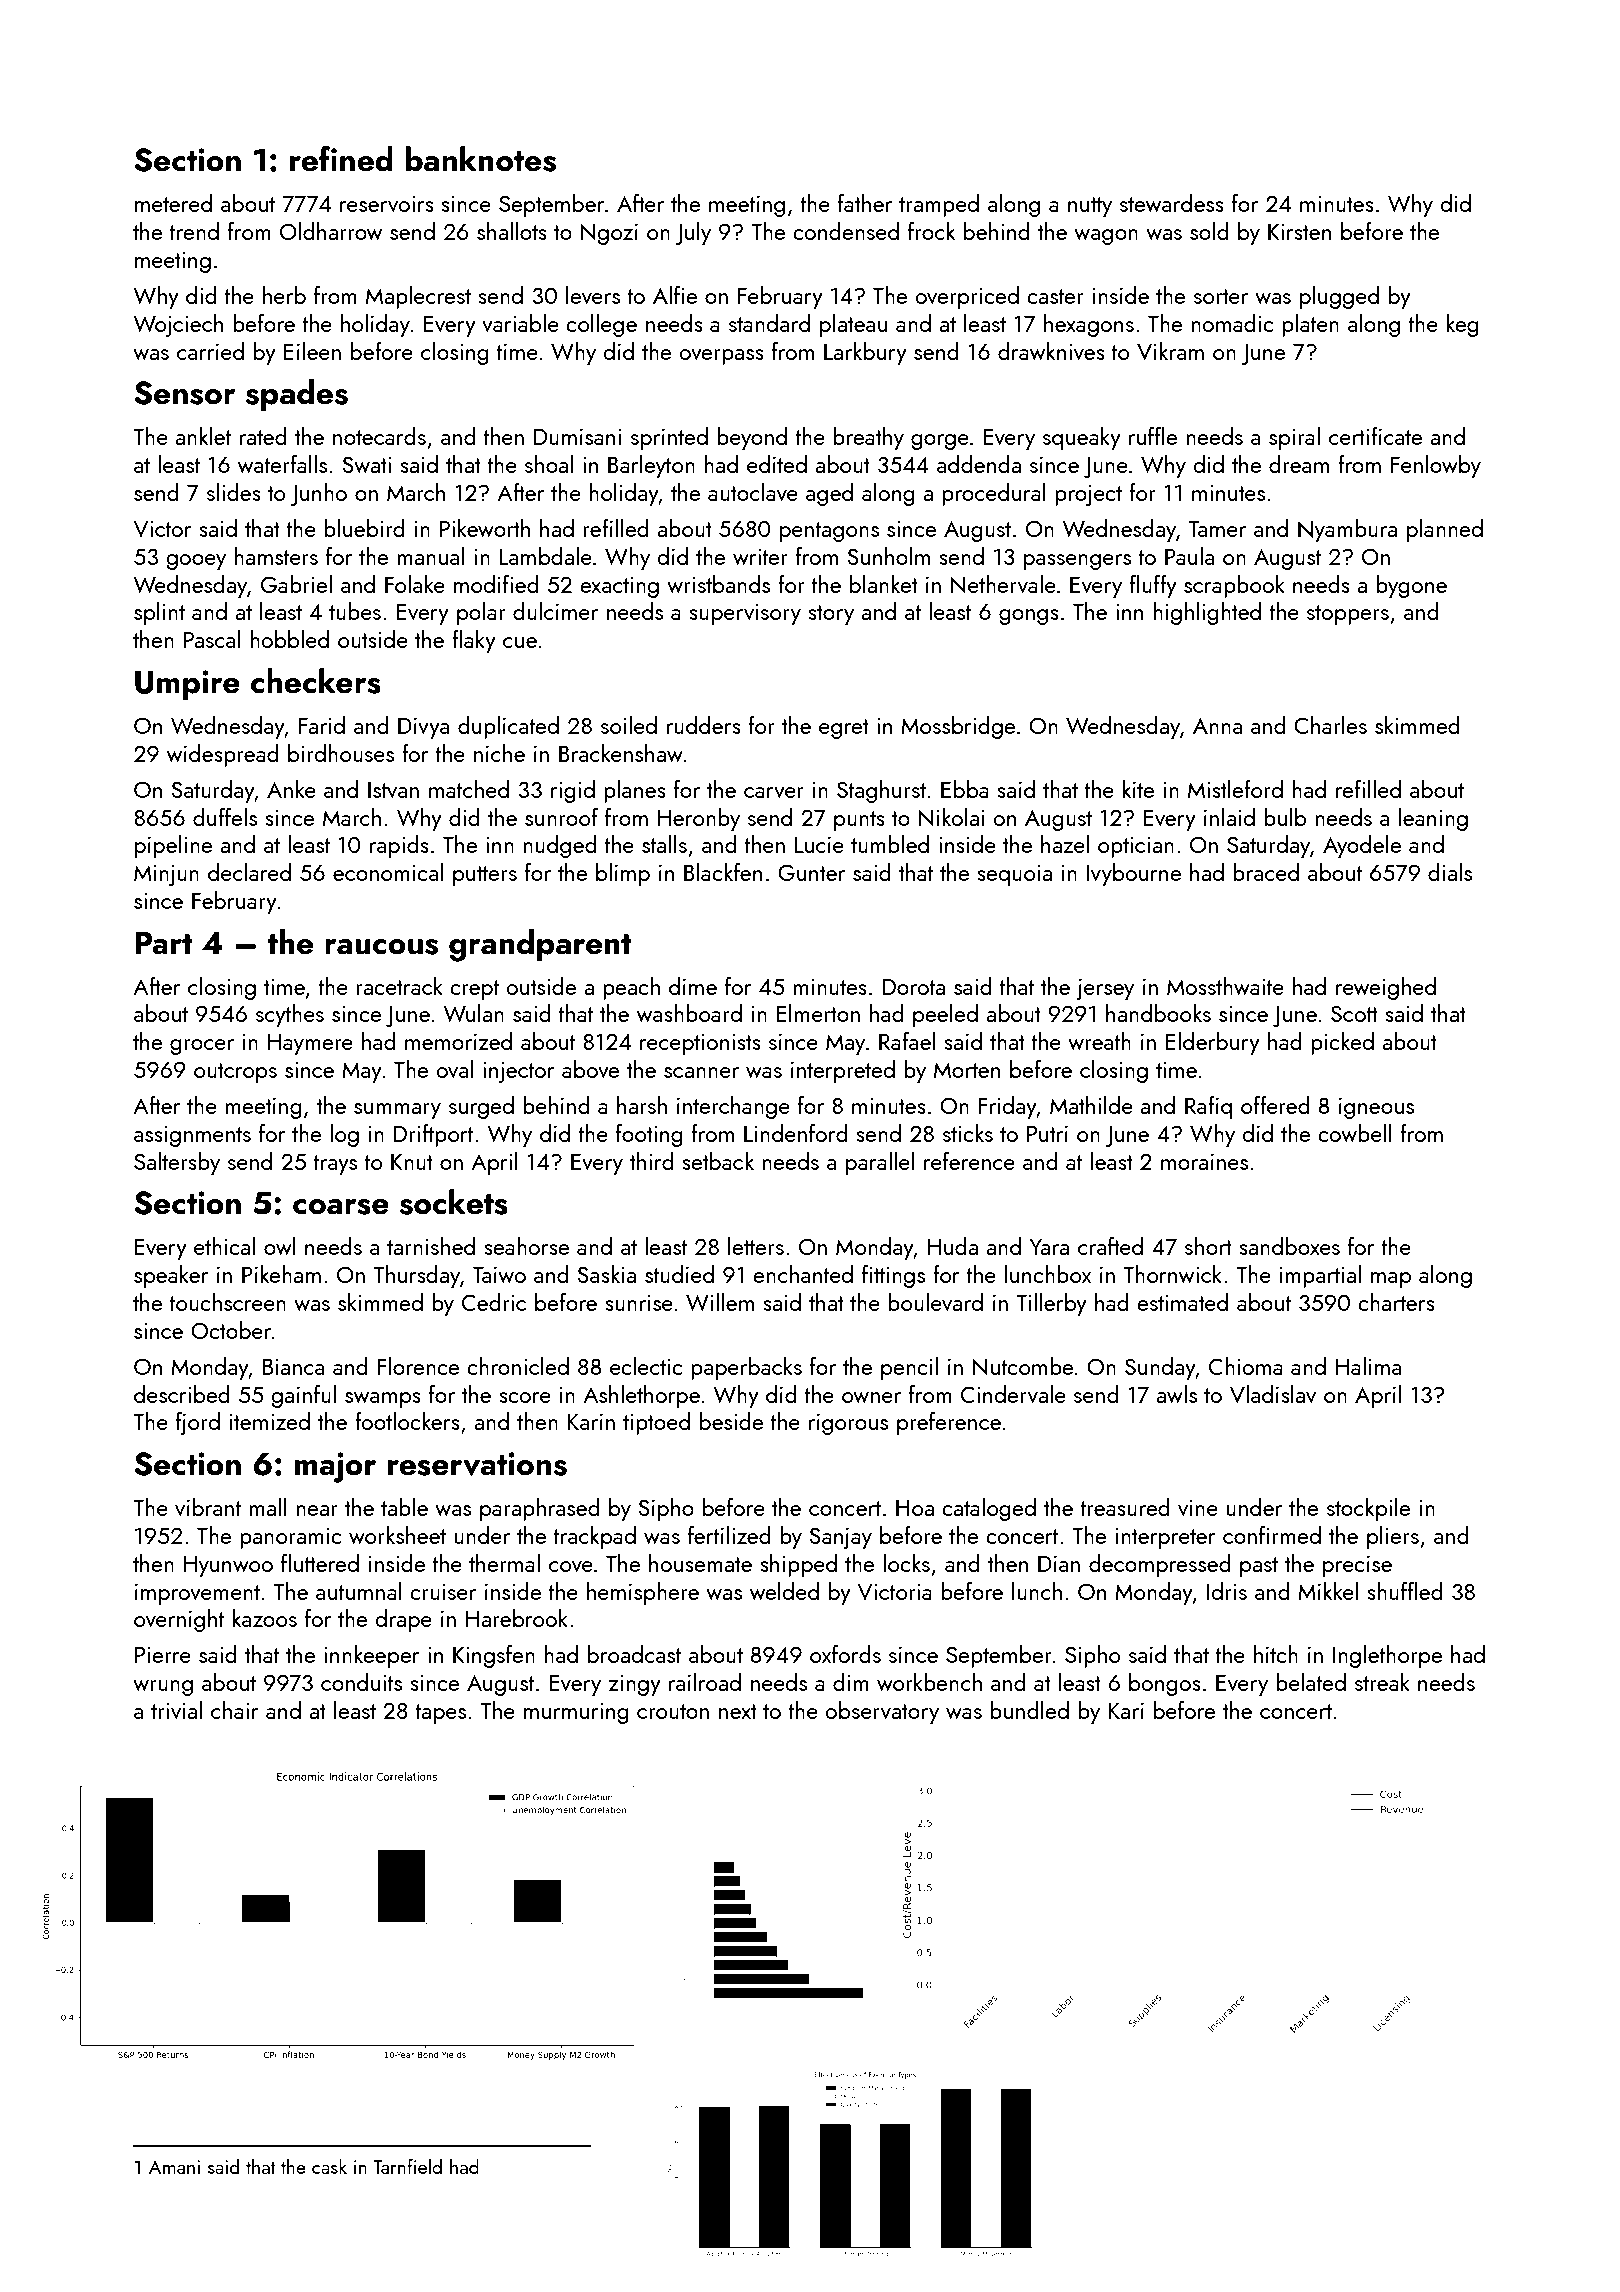 This image has width=1620, height=2292. What do you see at coordinates (1217, 726) in the image?
I see `Anna` at bounding box center [1217, 726].
